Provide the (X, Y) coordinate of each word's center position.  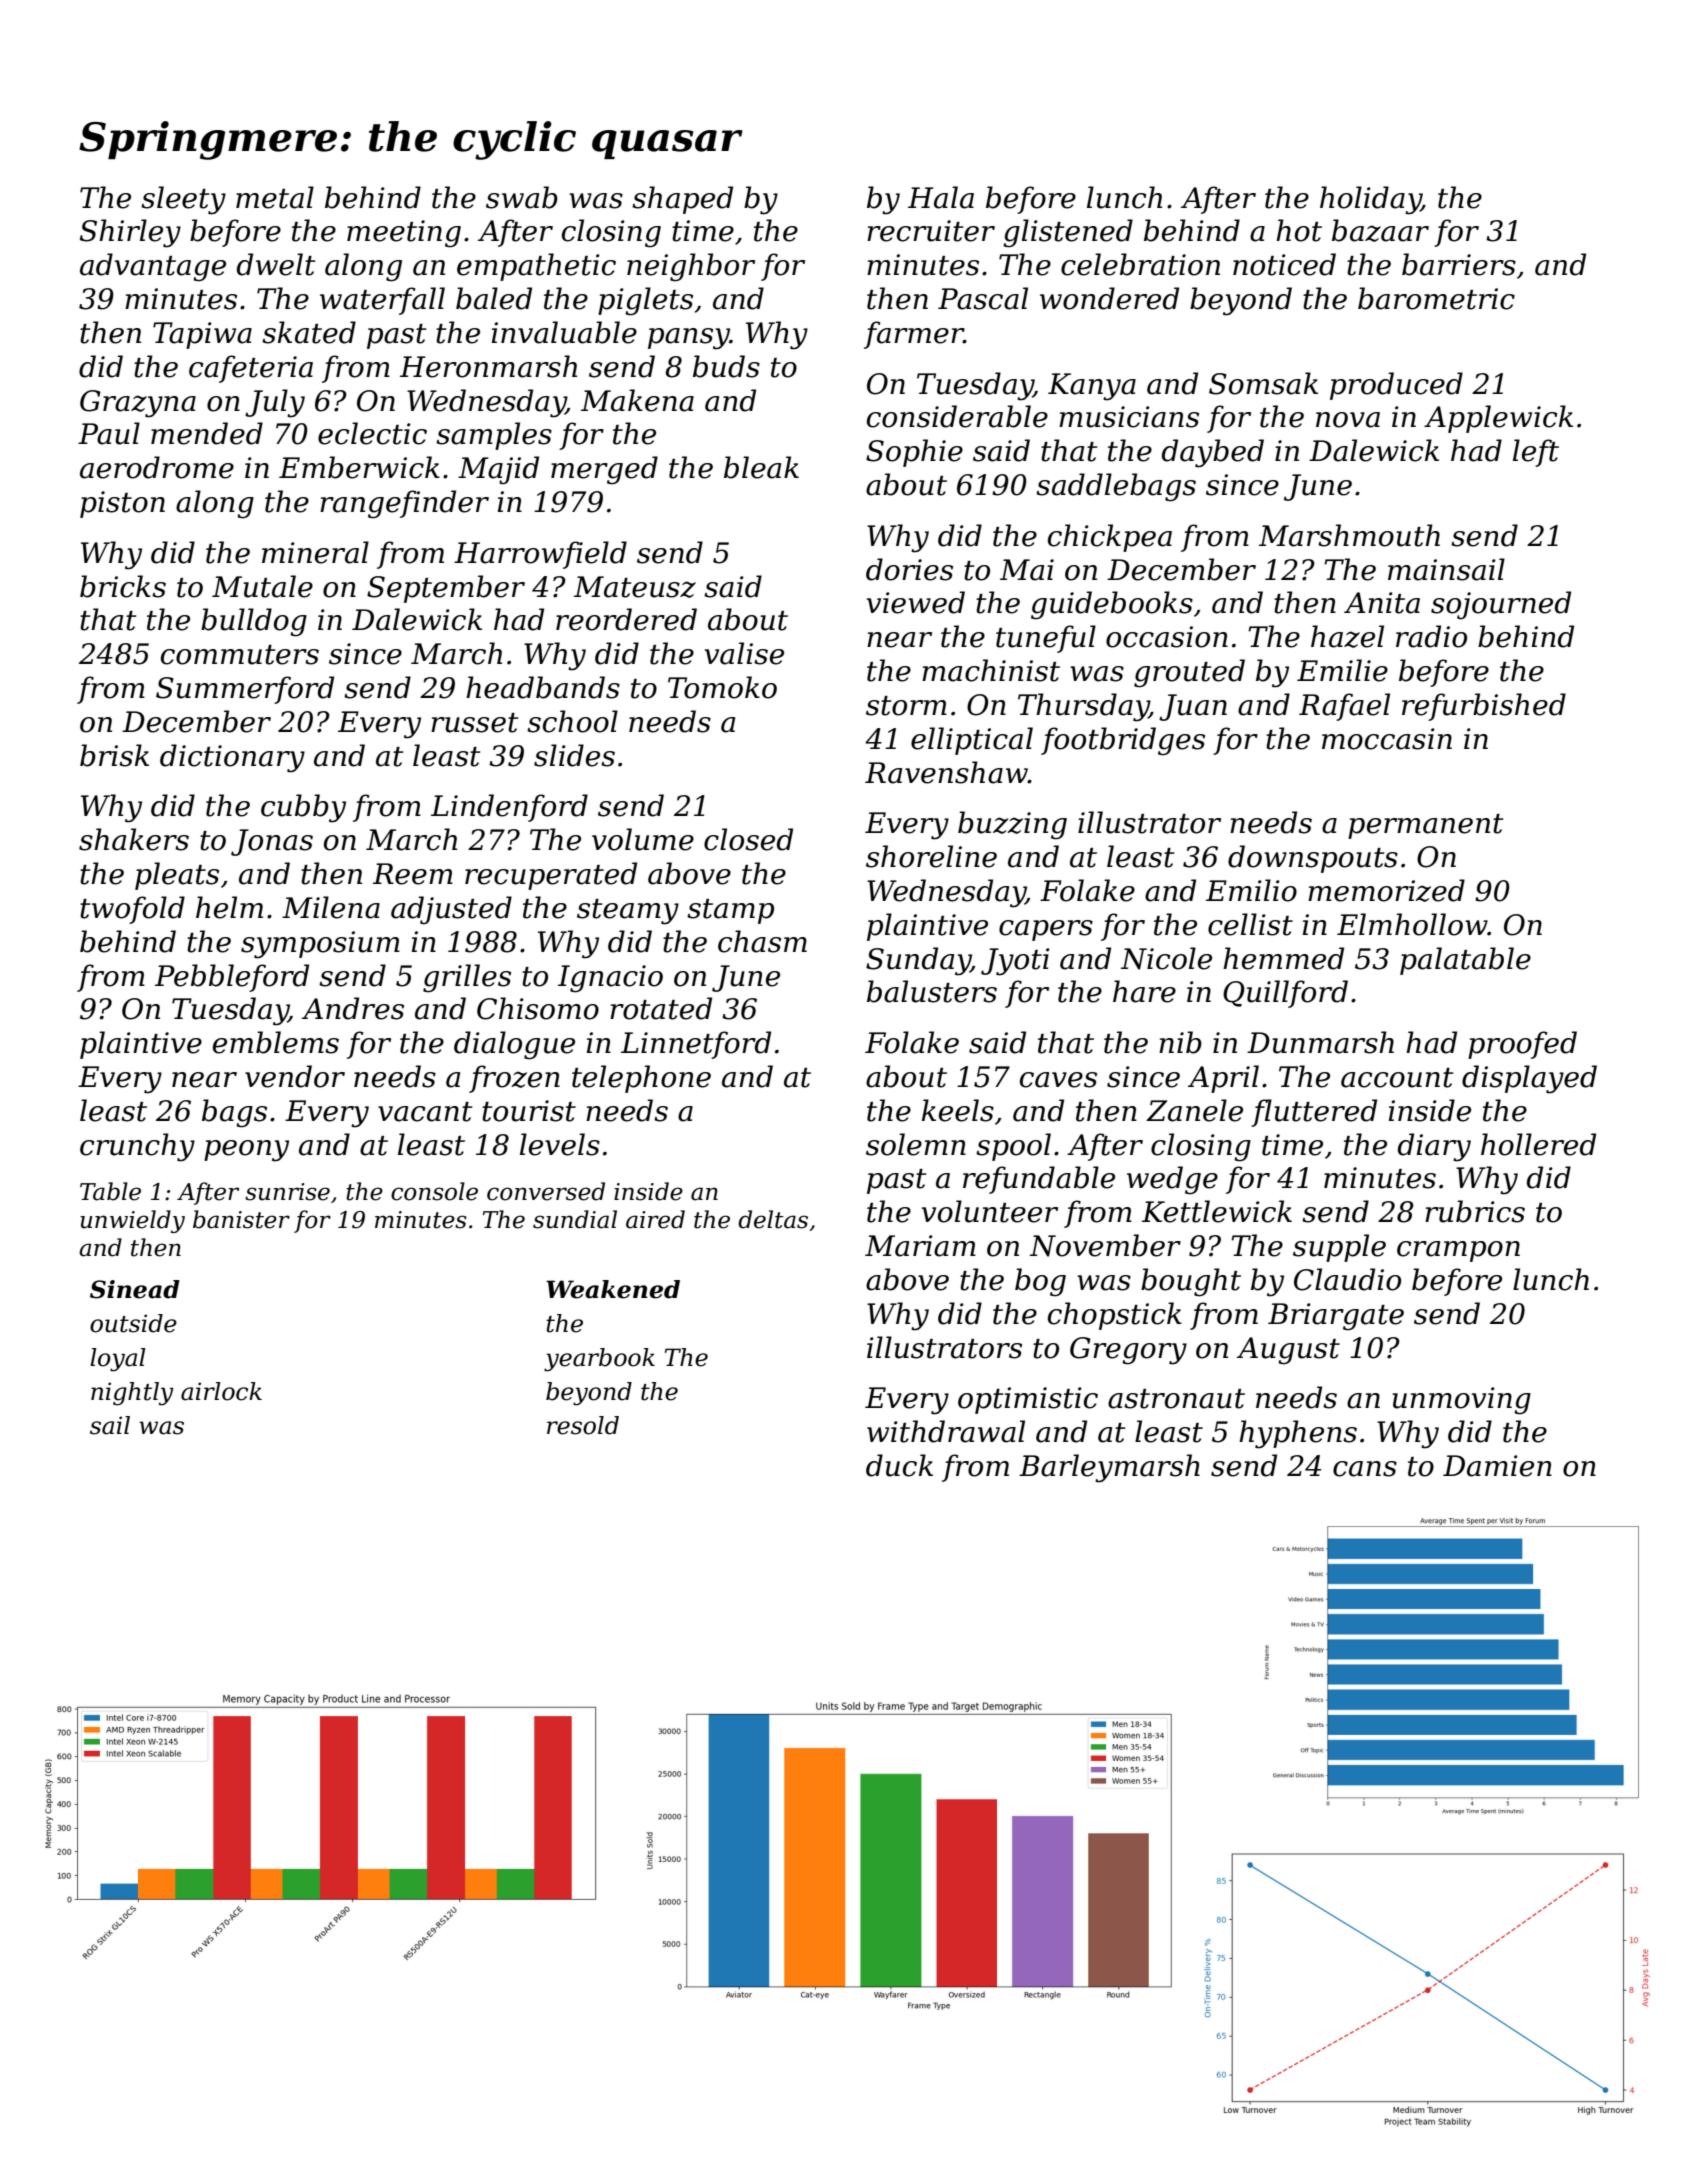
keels (958, 1110)
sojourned (1501, 605)
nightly (132, 1394)
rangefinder (404, 504)
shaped (682, 200)
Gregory (1128, 1351)
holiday (1370, 200)
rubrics (1475, 1211)
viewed (916, 602)
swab (522, 197)
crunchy (137, 1147)
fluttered (1314, 1113)
